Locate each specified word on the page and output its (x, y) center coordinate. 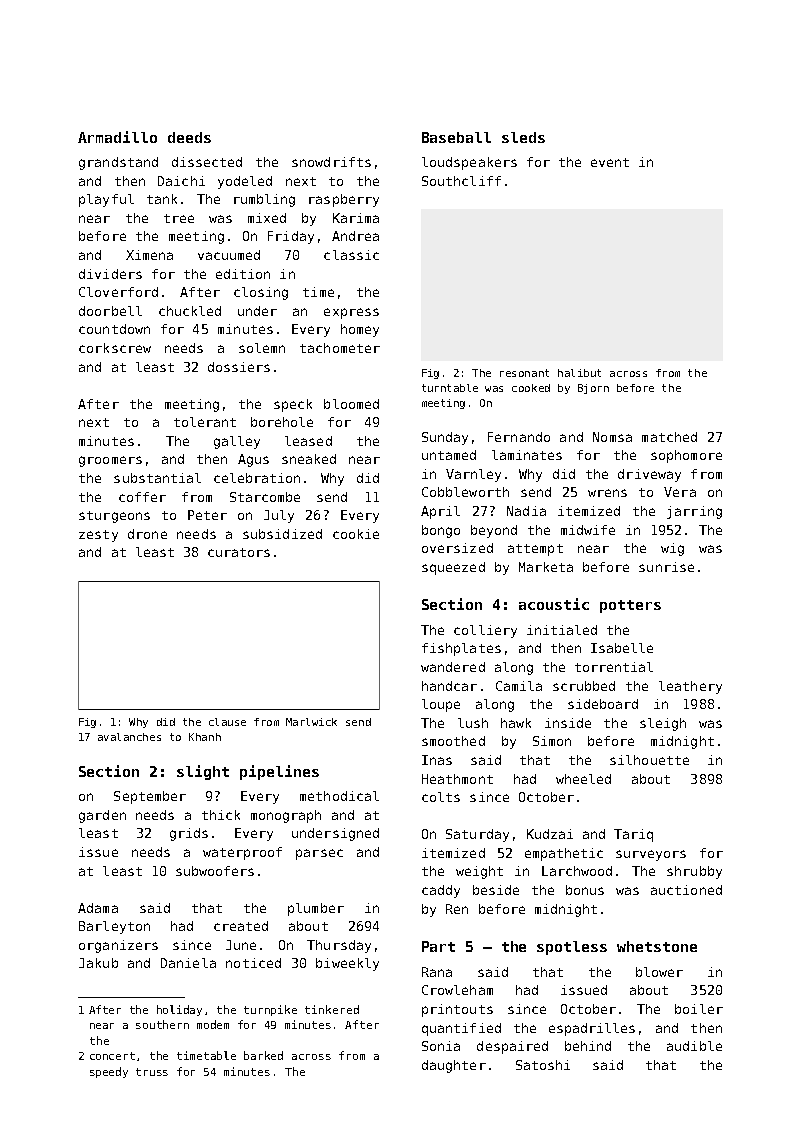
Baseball (456, 137)
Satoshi (543, 1065)
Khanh (205, 737)
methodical (339, 796)
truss (152, 1072)
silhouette (649, 760)
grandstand (118, 163)
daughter (454, 1066)
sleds (523, 137)
